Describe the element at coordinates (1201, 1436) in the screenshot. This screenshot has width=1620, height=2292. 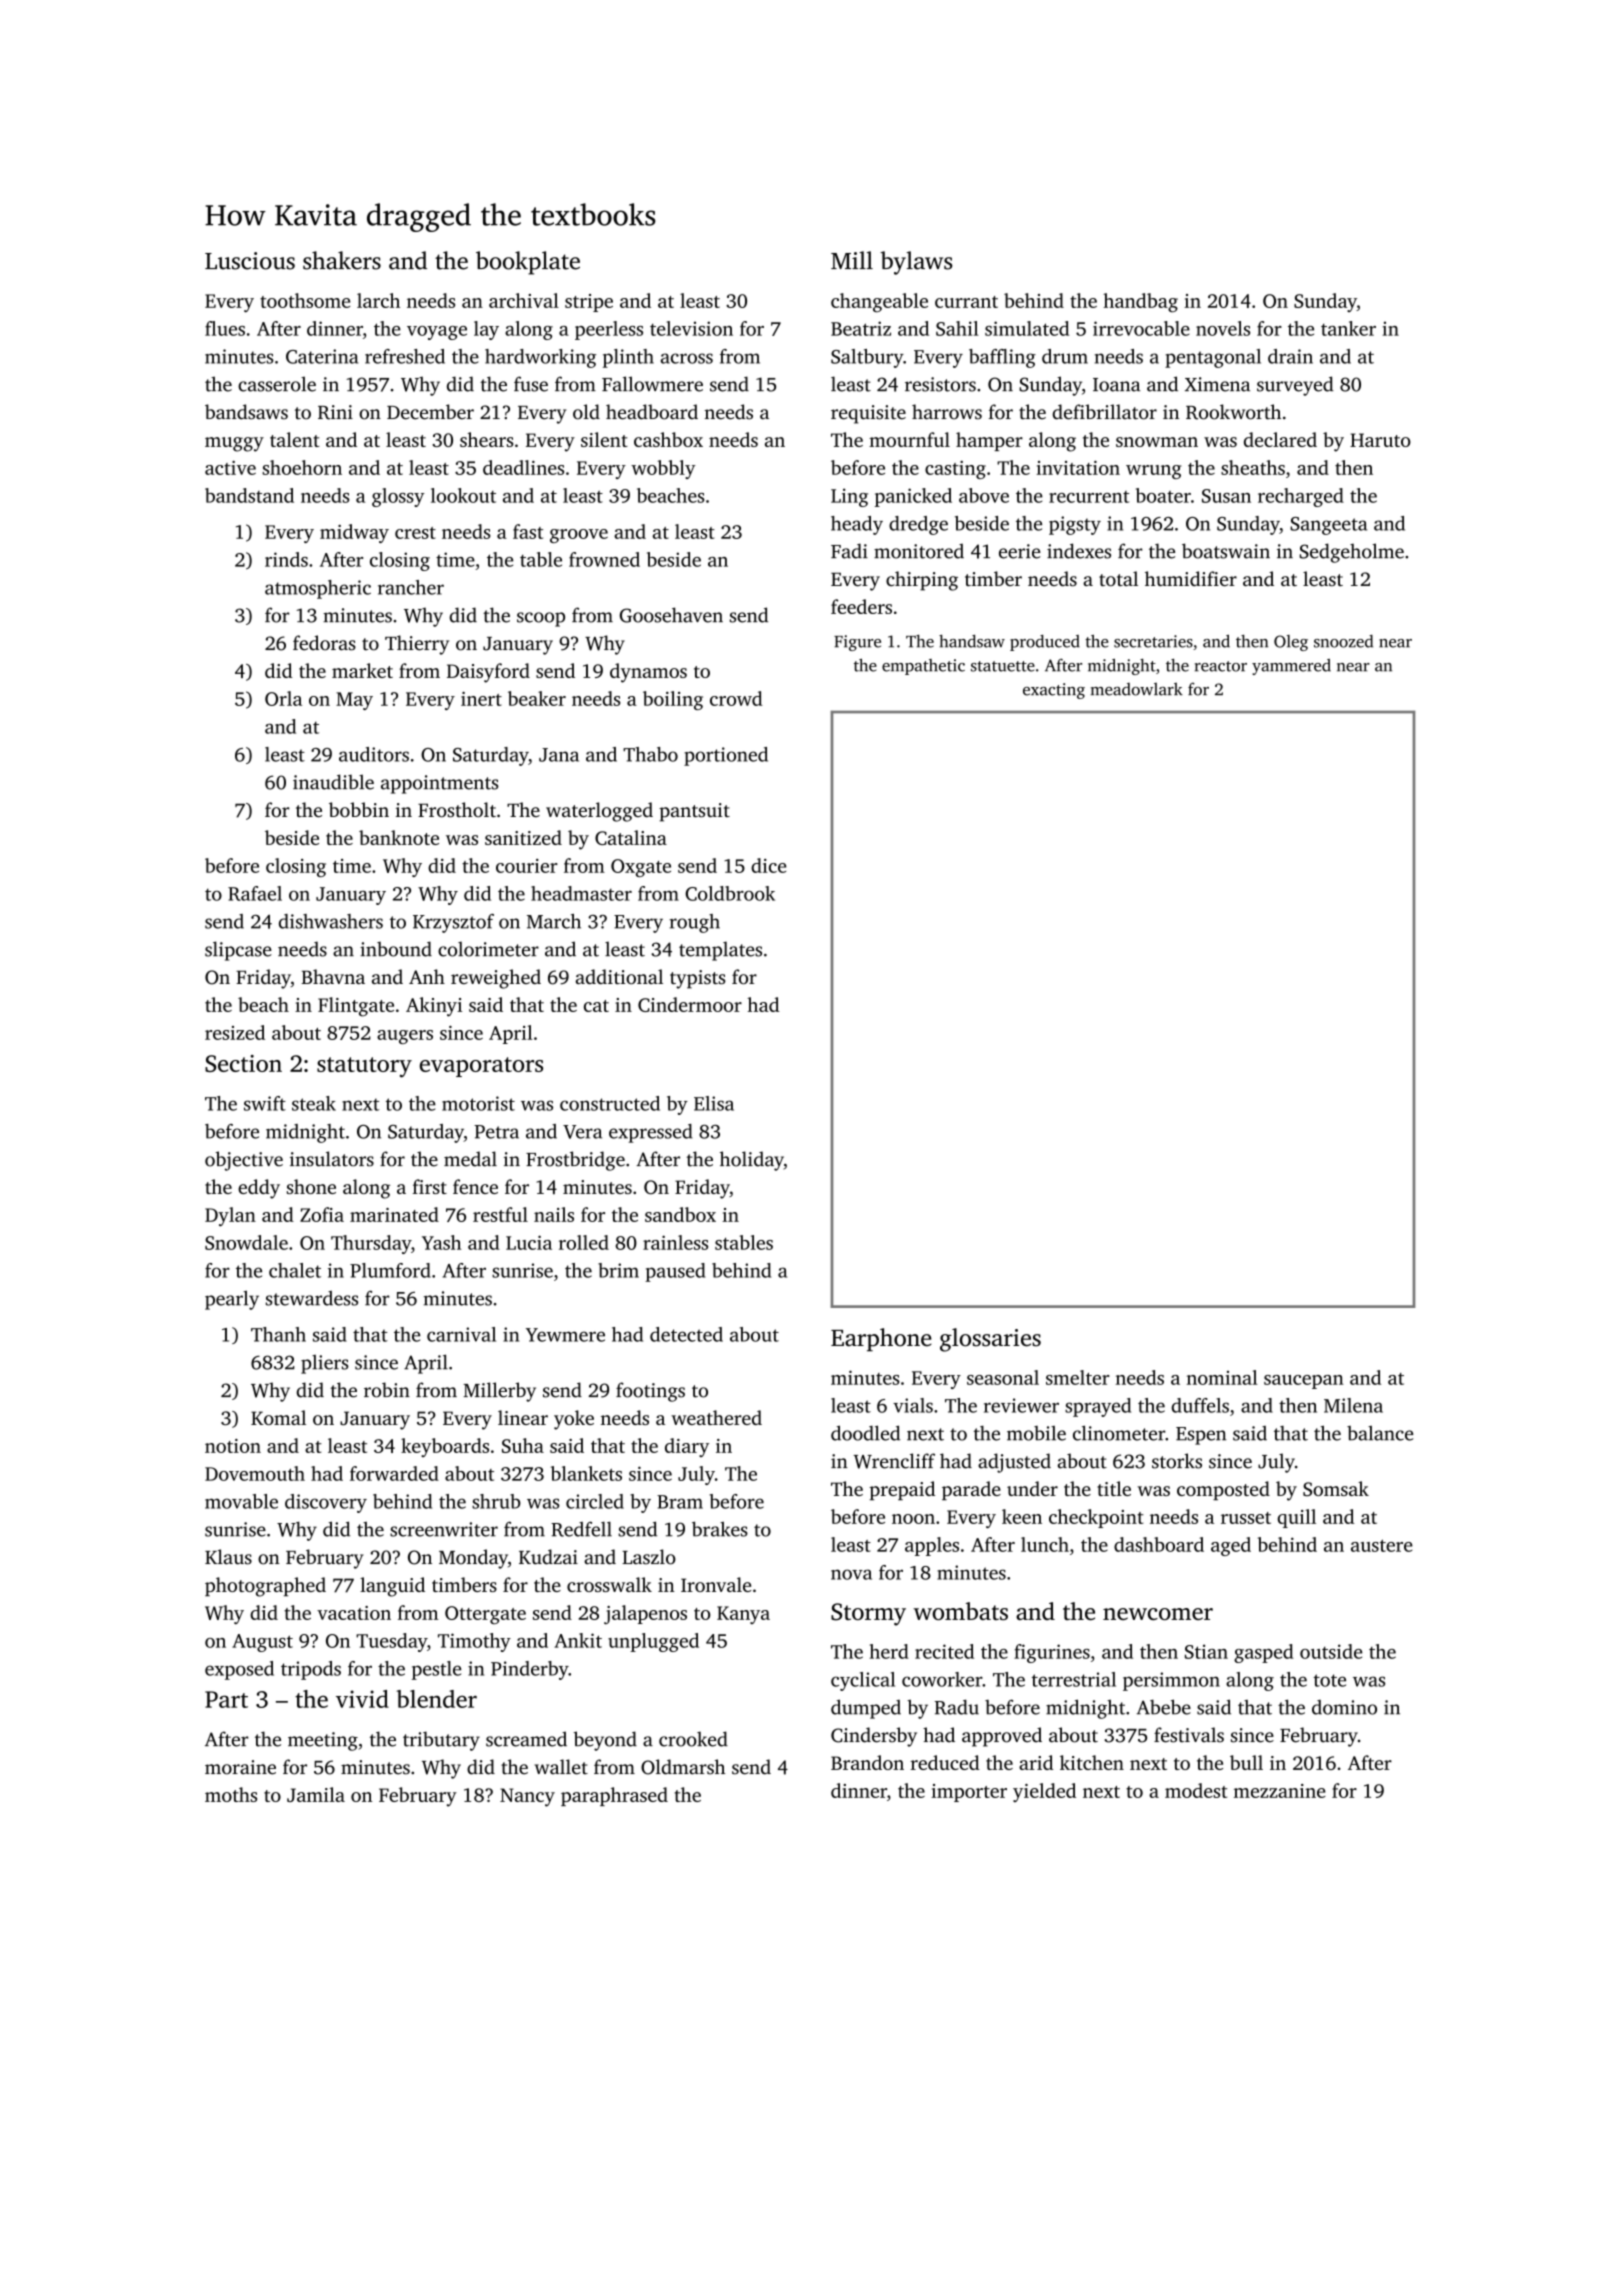
I see `Espen` at that location.
